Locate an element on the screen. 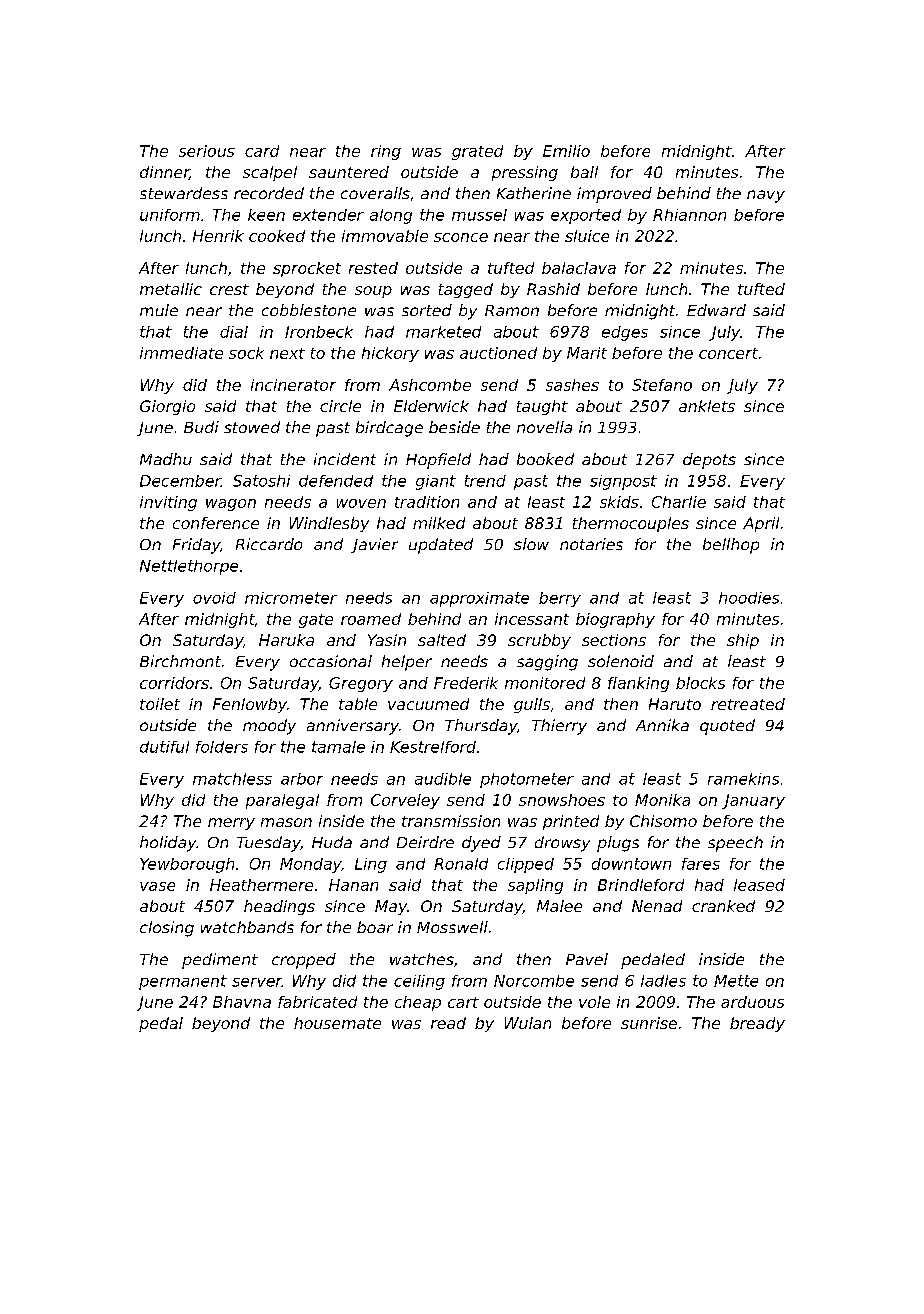 The height and width of the screenshot is (1314, 924). audible is located at coordinates (443, 779).
